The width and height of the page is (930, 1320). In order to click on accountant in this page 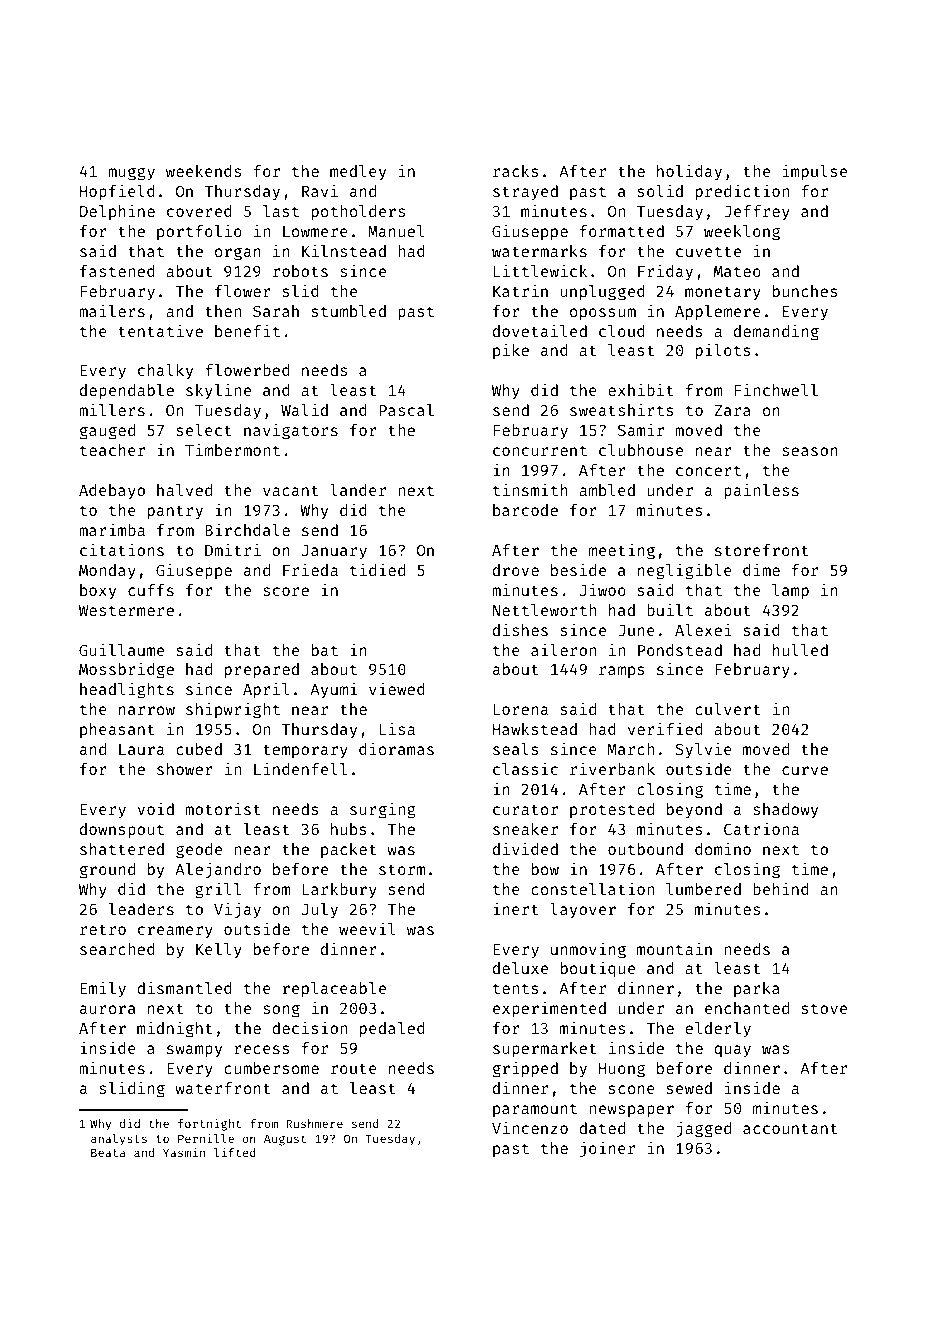, I will do `click(790, 1128)`.
